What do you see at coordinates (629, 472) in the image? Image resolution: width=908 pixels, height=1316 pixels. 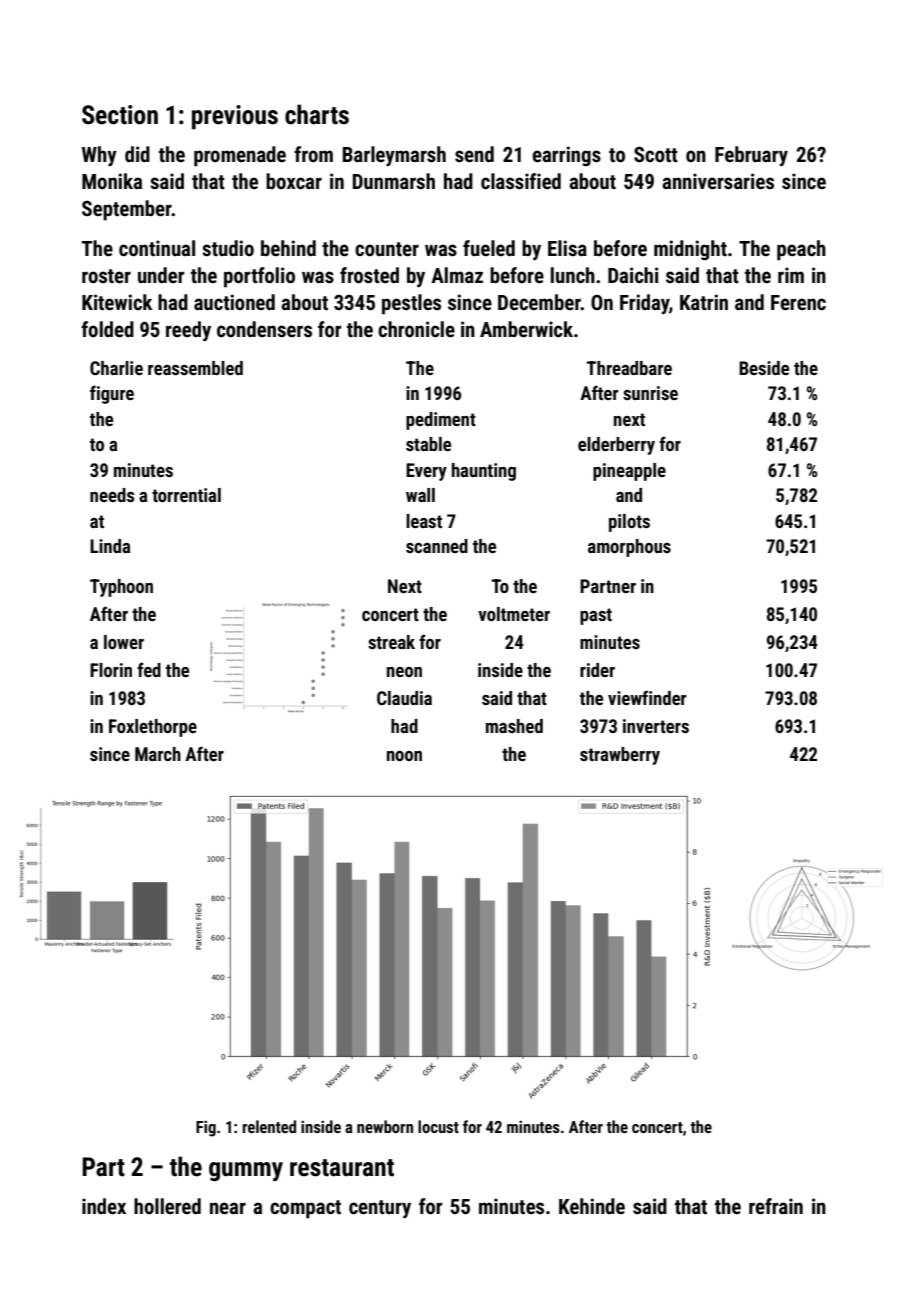 I see `pineapple` at bounding box center [629, 472].
